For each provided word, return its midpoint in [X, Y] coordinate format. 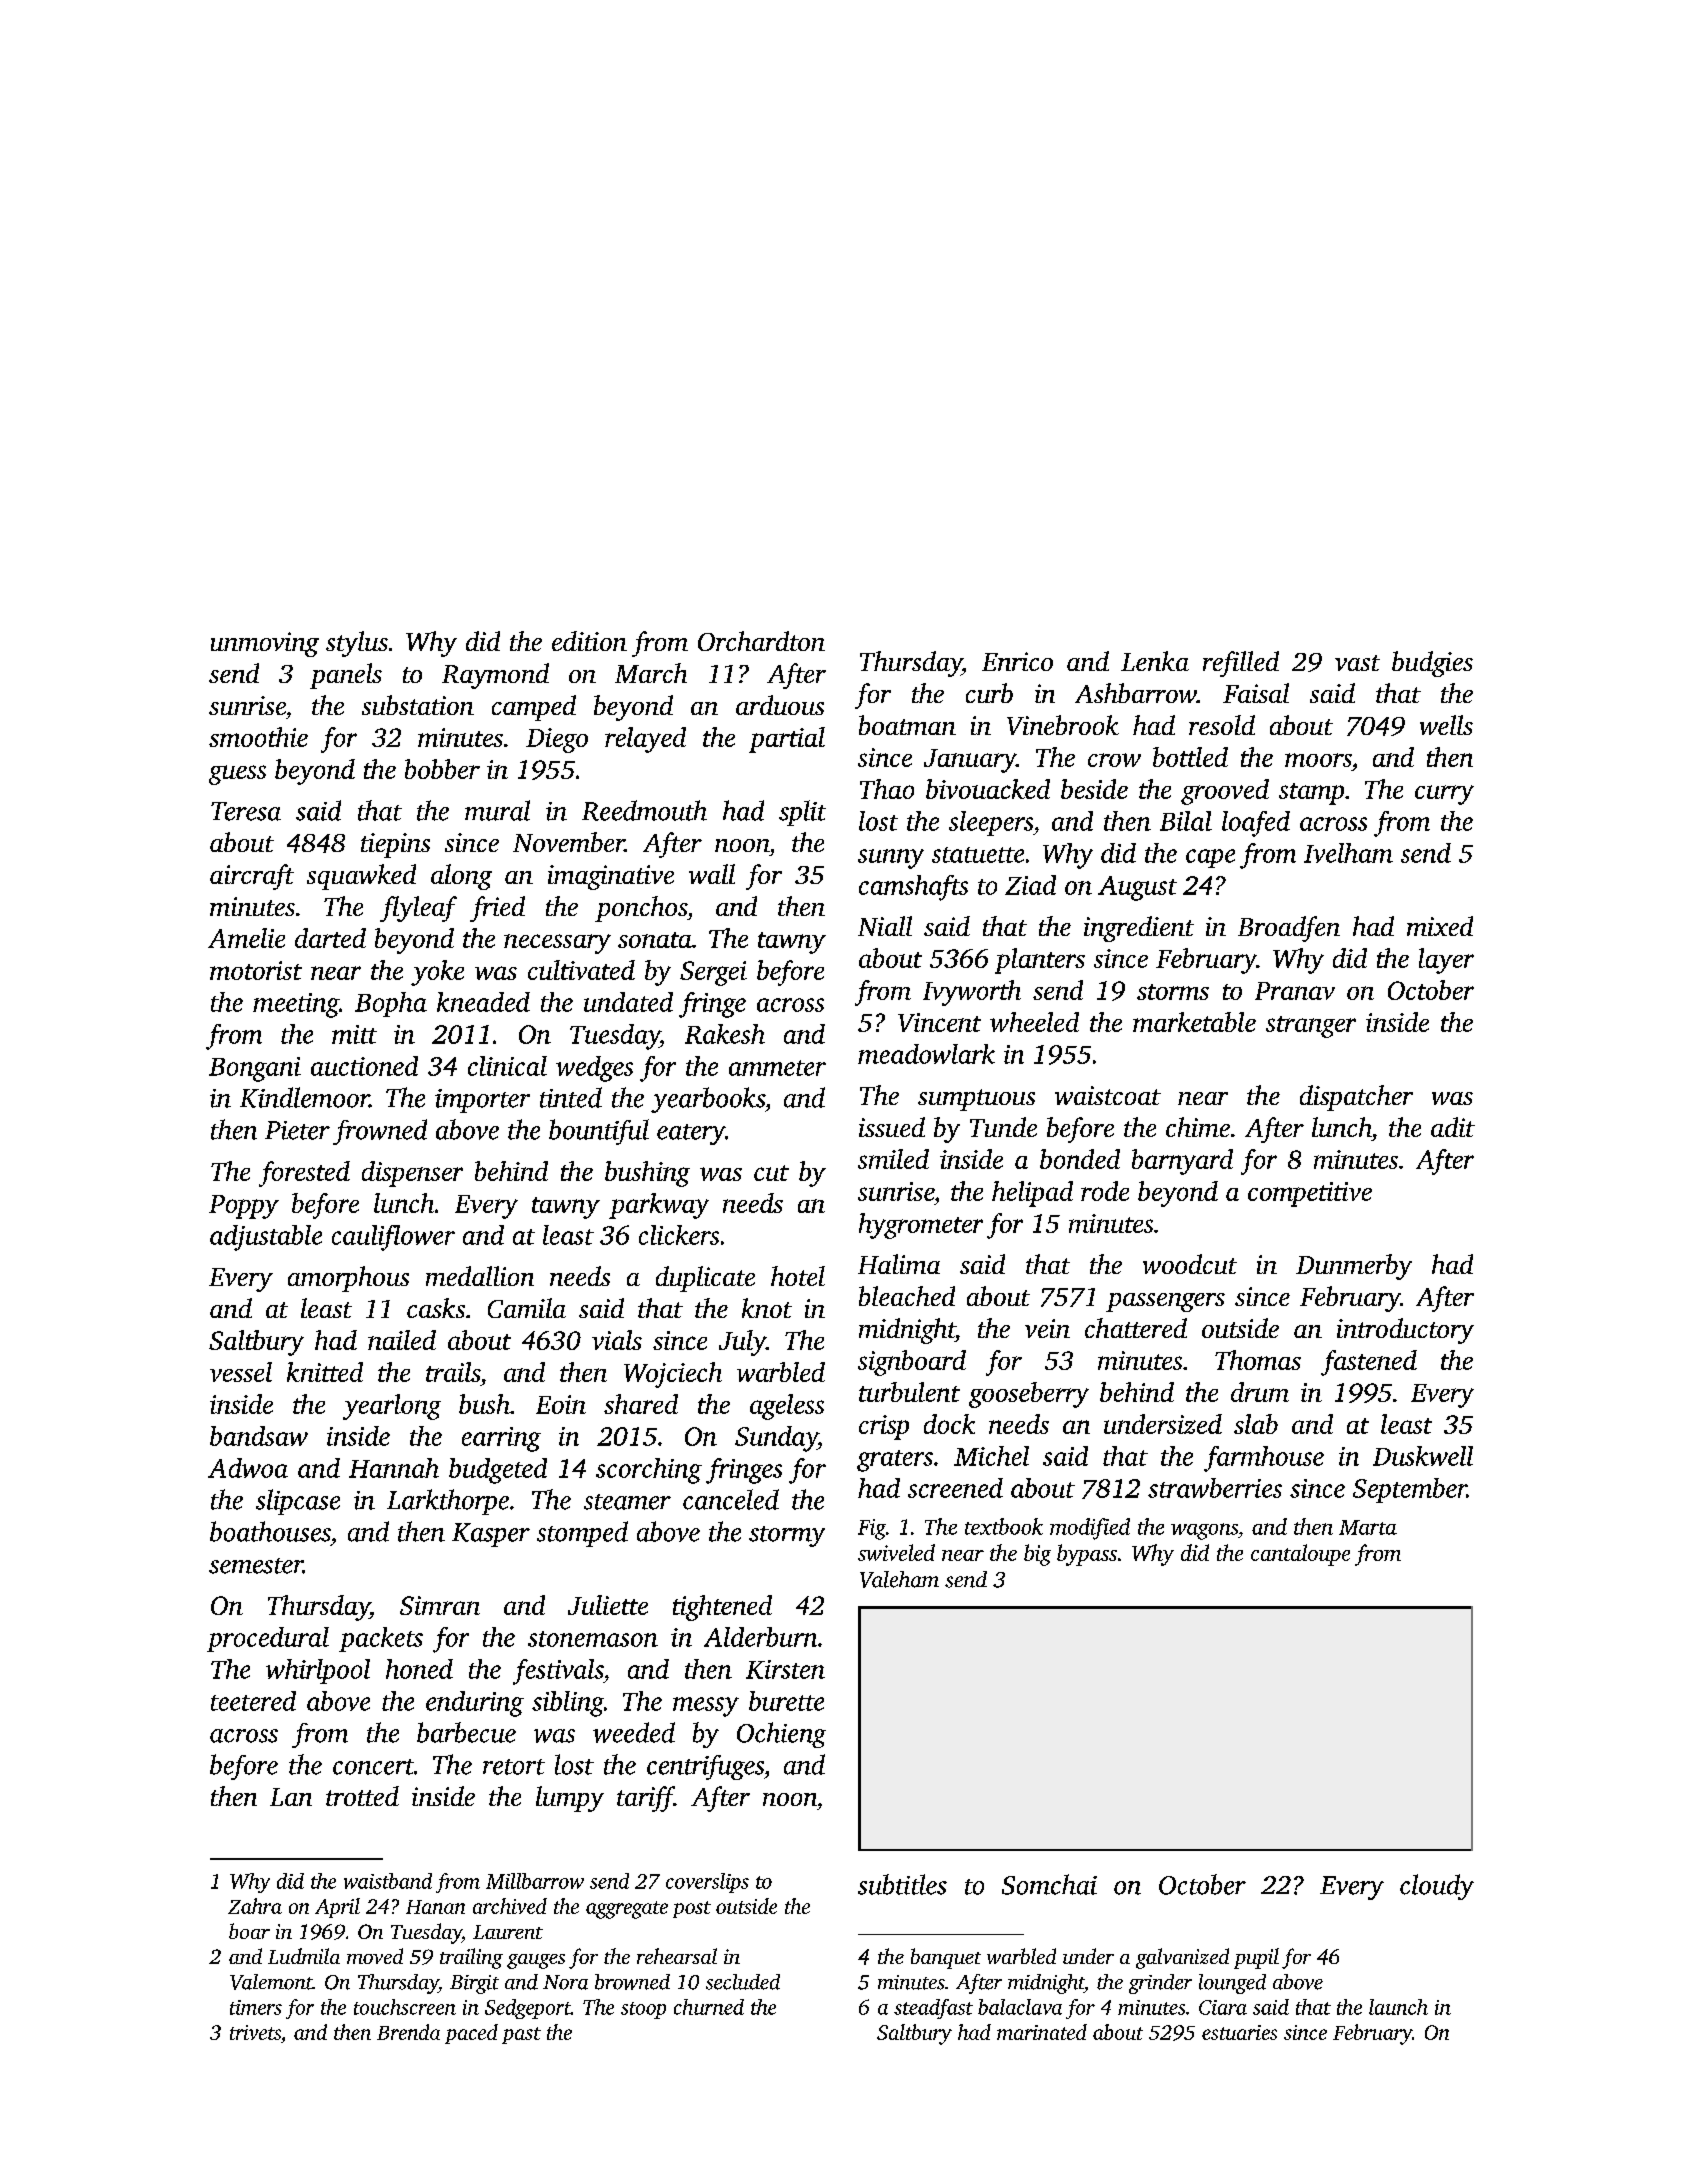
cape [1210, 858]
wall [712, 874]
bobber [442, 769]
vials [617, 1340]
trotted [362, 1796]
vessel [241, 1372]
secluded [743, 1982]
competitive [1310, 1194]
